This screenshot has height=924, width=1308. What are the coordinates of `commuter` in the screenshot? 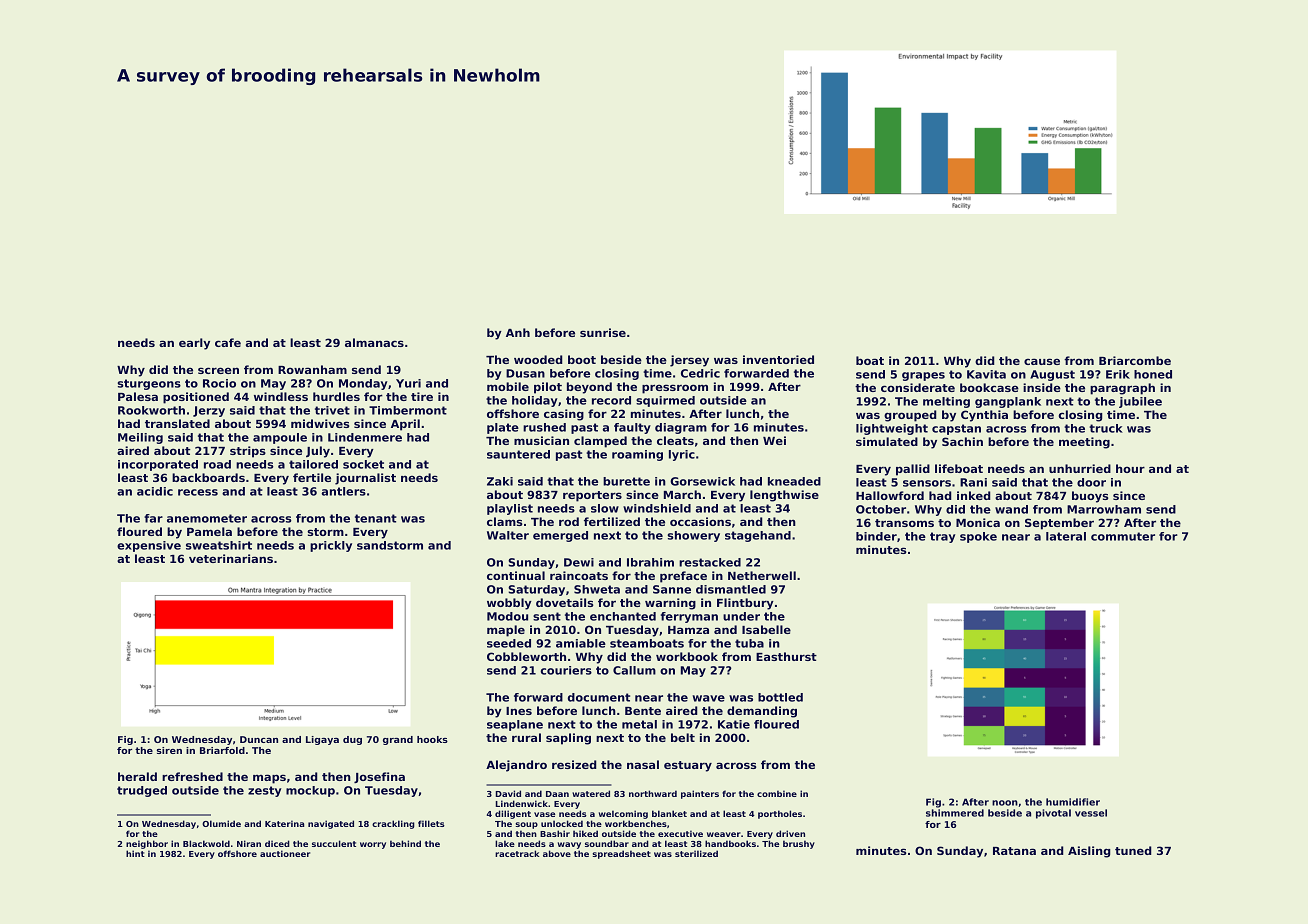 It's located at (1123, 536).
